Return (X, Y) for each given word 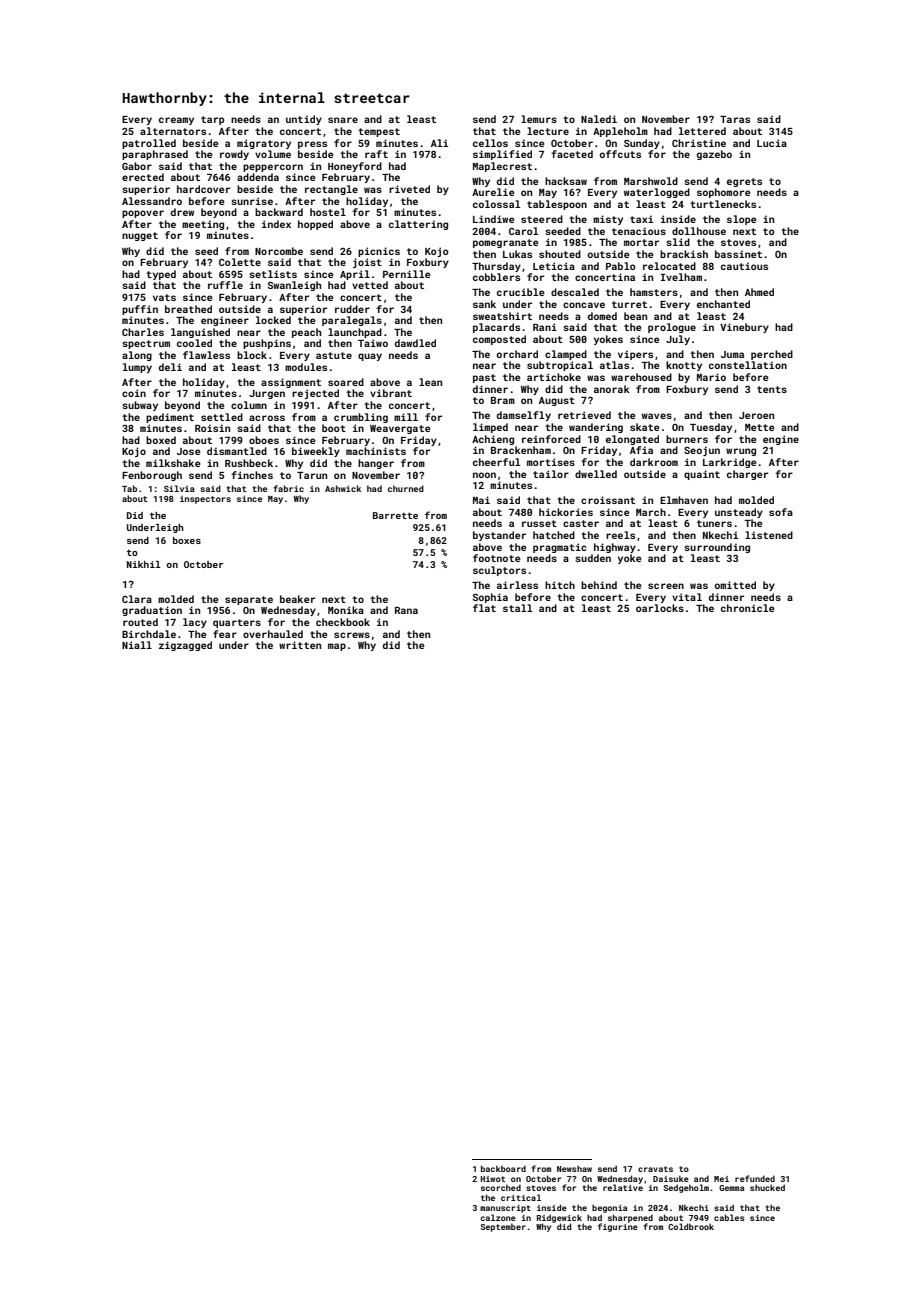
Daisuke (671, 1178)
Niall (137, 645)
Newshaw (574, 1168)
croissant (608, 500)
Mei (721, 1179)
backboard (503, 1168)
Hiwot (492, 1179)
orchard (517, 354)
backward (279, 212)
